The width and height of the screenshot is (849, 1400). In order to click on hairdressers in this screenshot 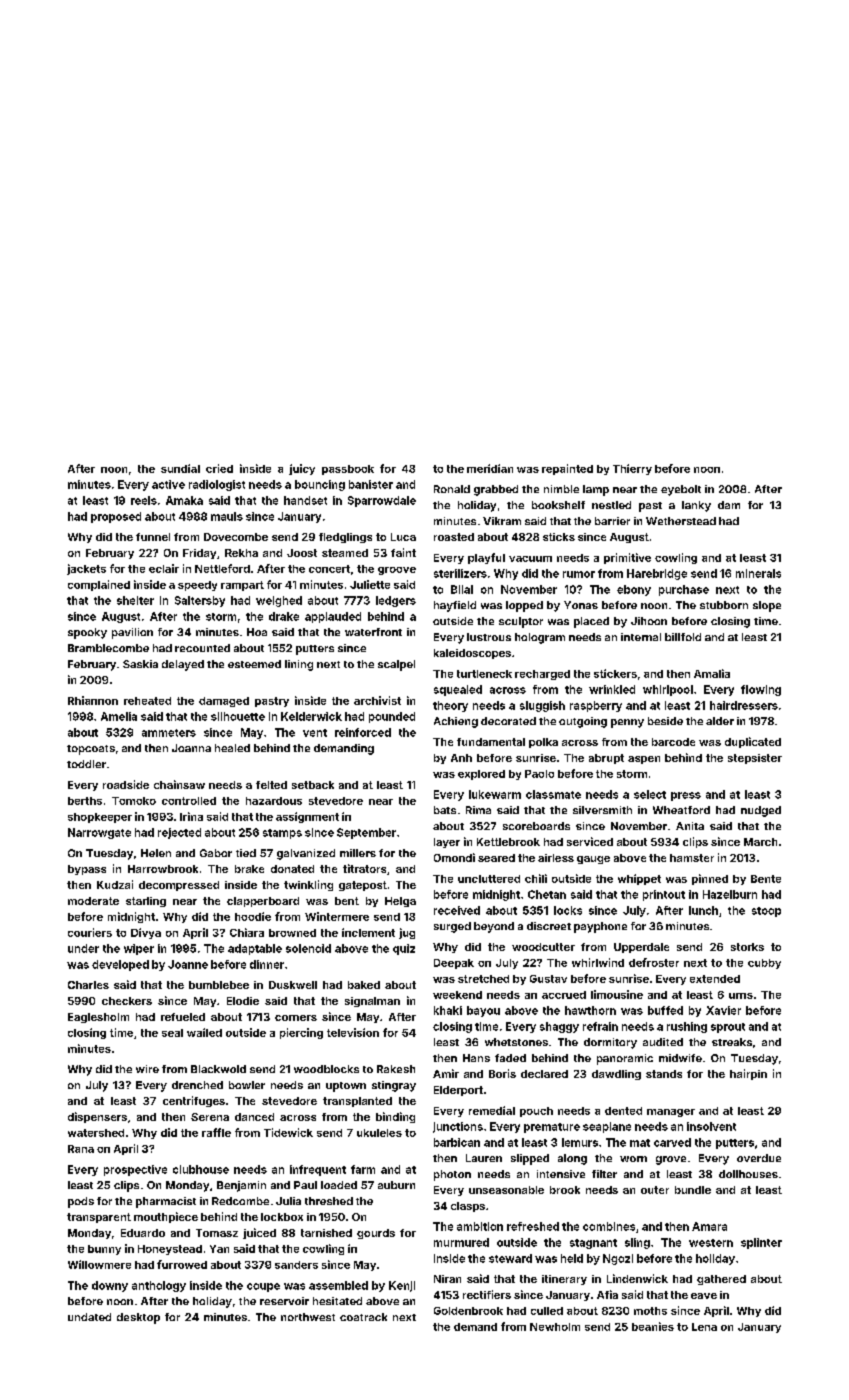, I will do `click(744, 705)`.
